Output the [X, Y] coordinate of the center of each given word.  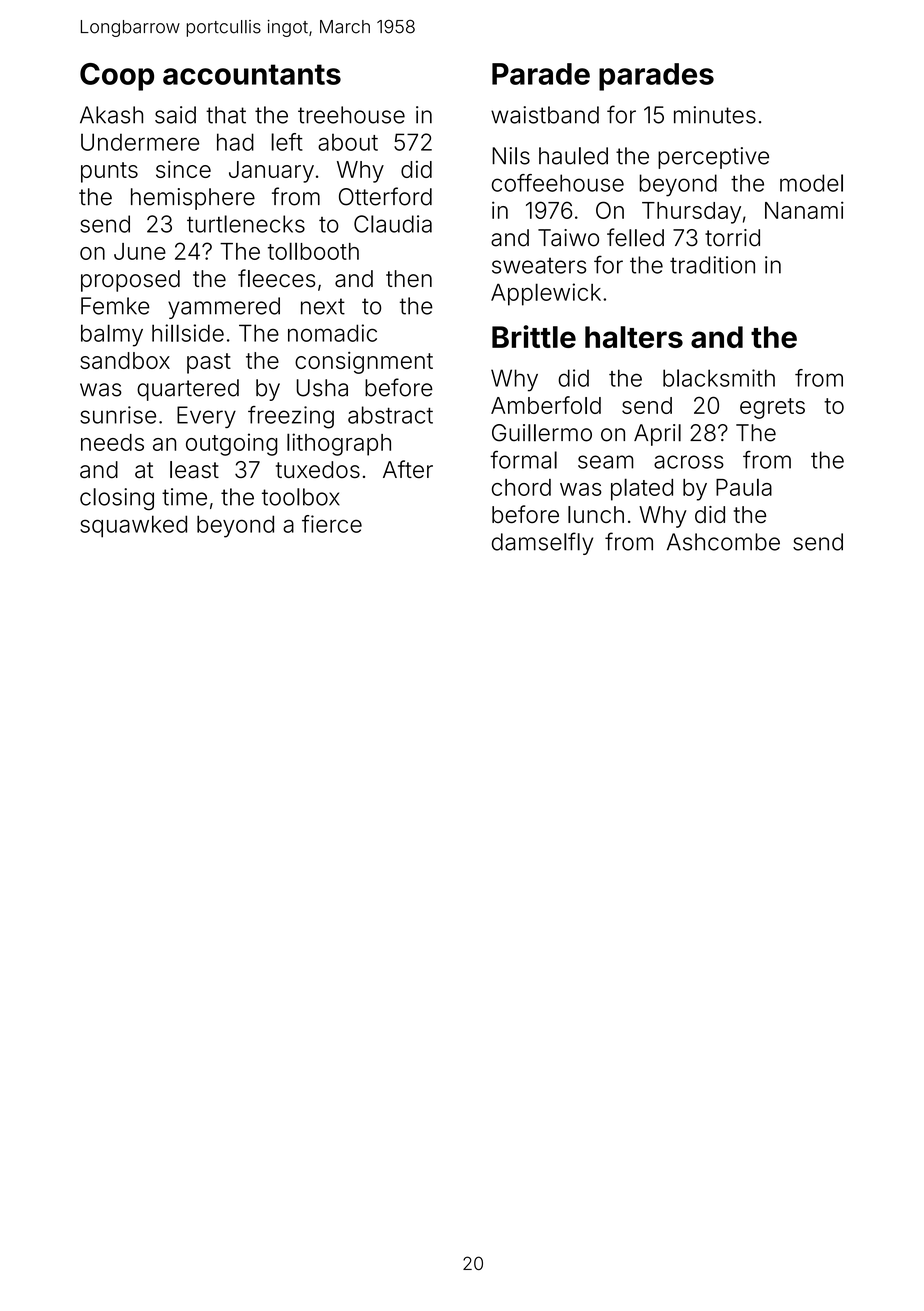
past [209, 363]
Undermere [140, 142]
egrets [772, 408]
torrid [732, 238]
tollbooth [313, 251]
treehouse [351, 115]
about [348, 142]
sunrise [118, 415]
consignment [364, 363]
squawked [133, 526]
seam [605, 462]
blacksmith [719, 378]
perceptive [713, 158]
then [409, 279]
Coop [117, 77]
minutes [715, 115]
